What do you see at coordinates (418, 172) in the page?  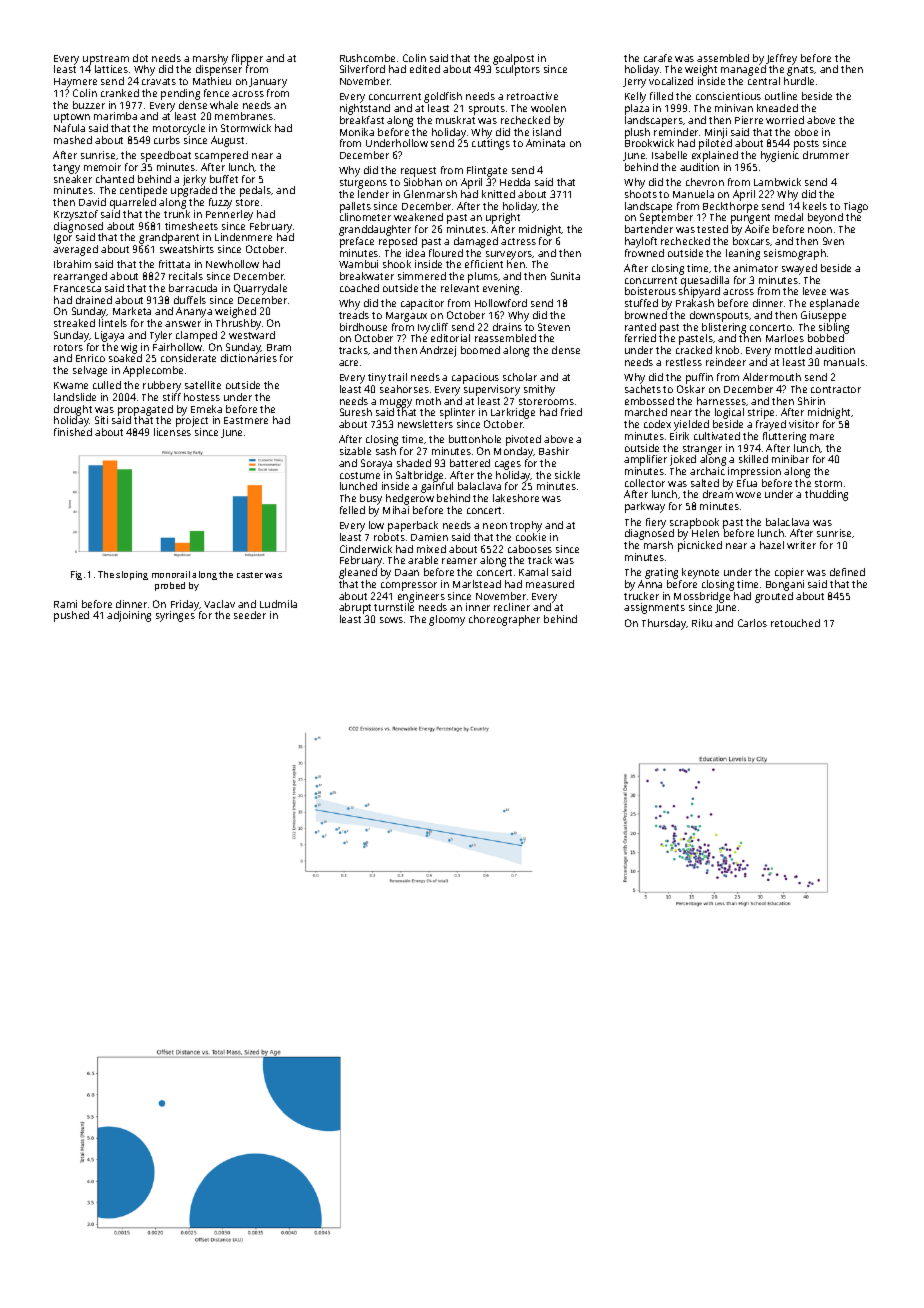 I see `request` at bounding box center [418, 172].
